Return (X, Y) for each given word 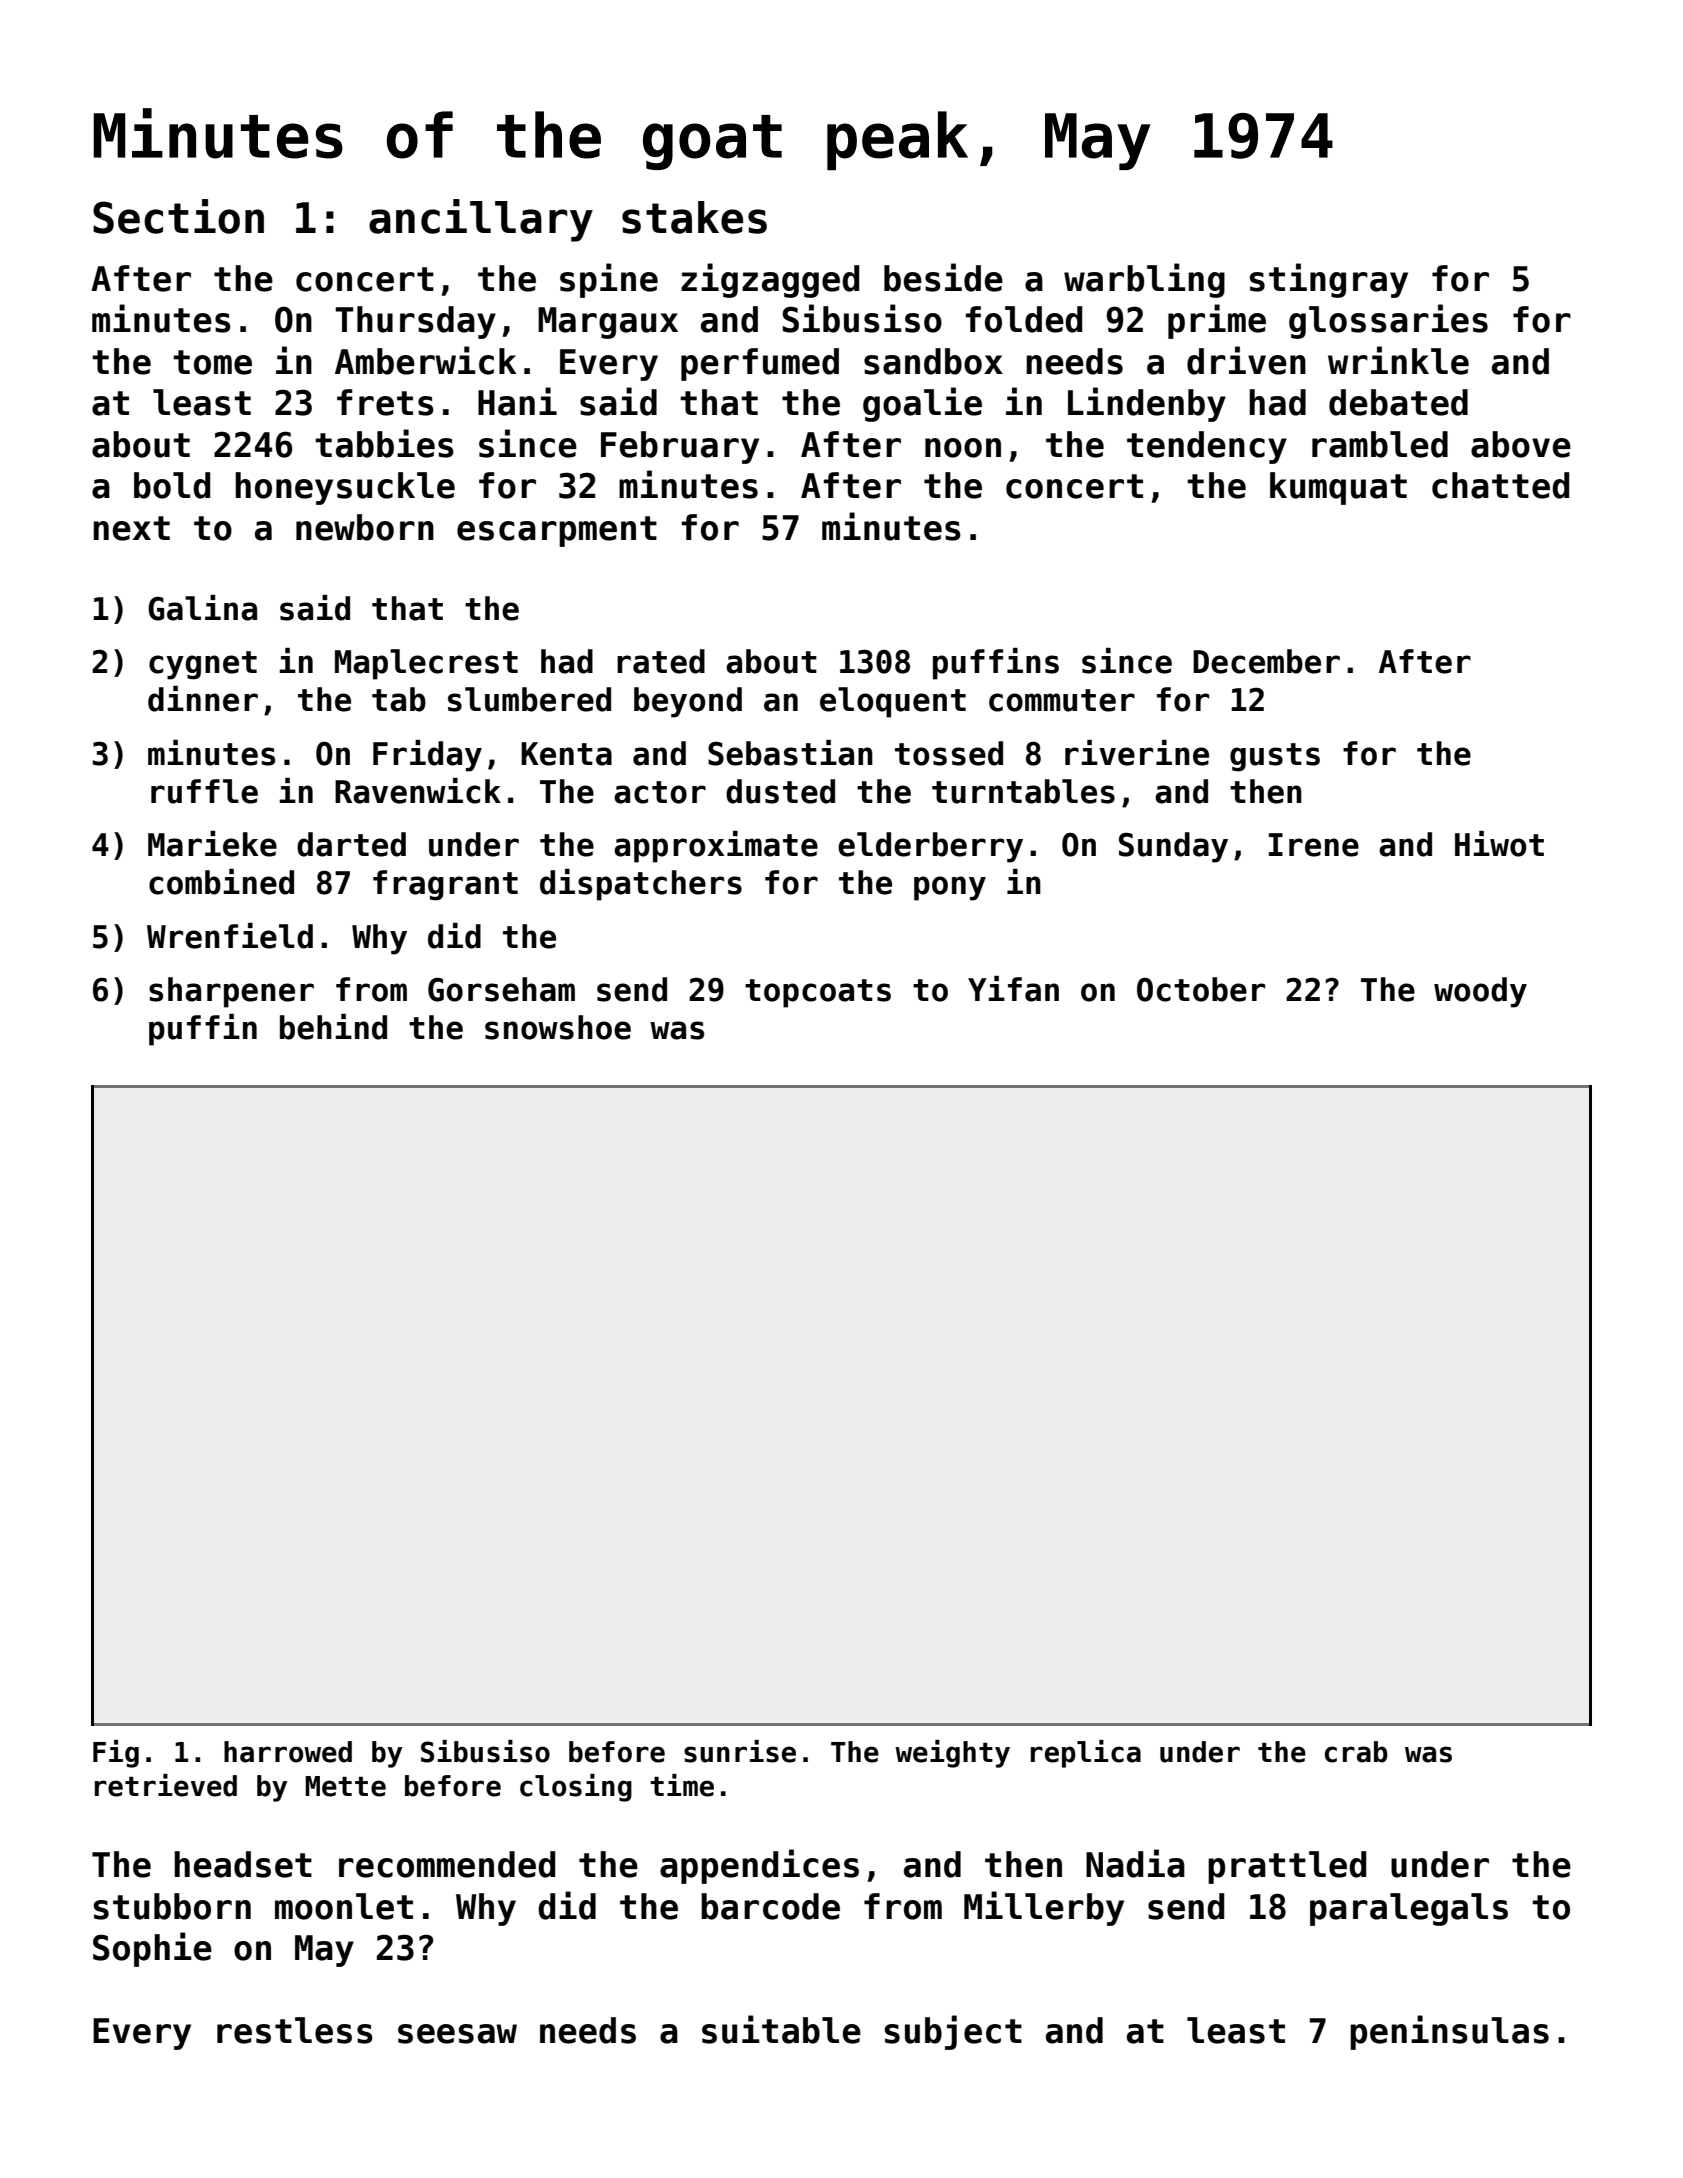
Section (178, 216)
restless (295, 2030)
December (1266, 661)
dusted (780, 791)
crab (1356, 1752)
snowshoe (558, 1027)
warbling (1144, 280)
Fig (116, 1754)
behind (333, 1027)
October (1201, 989)
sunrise (740, 1751)
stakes (694, 217)
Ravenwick (418, 791)
